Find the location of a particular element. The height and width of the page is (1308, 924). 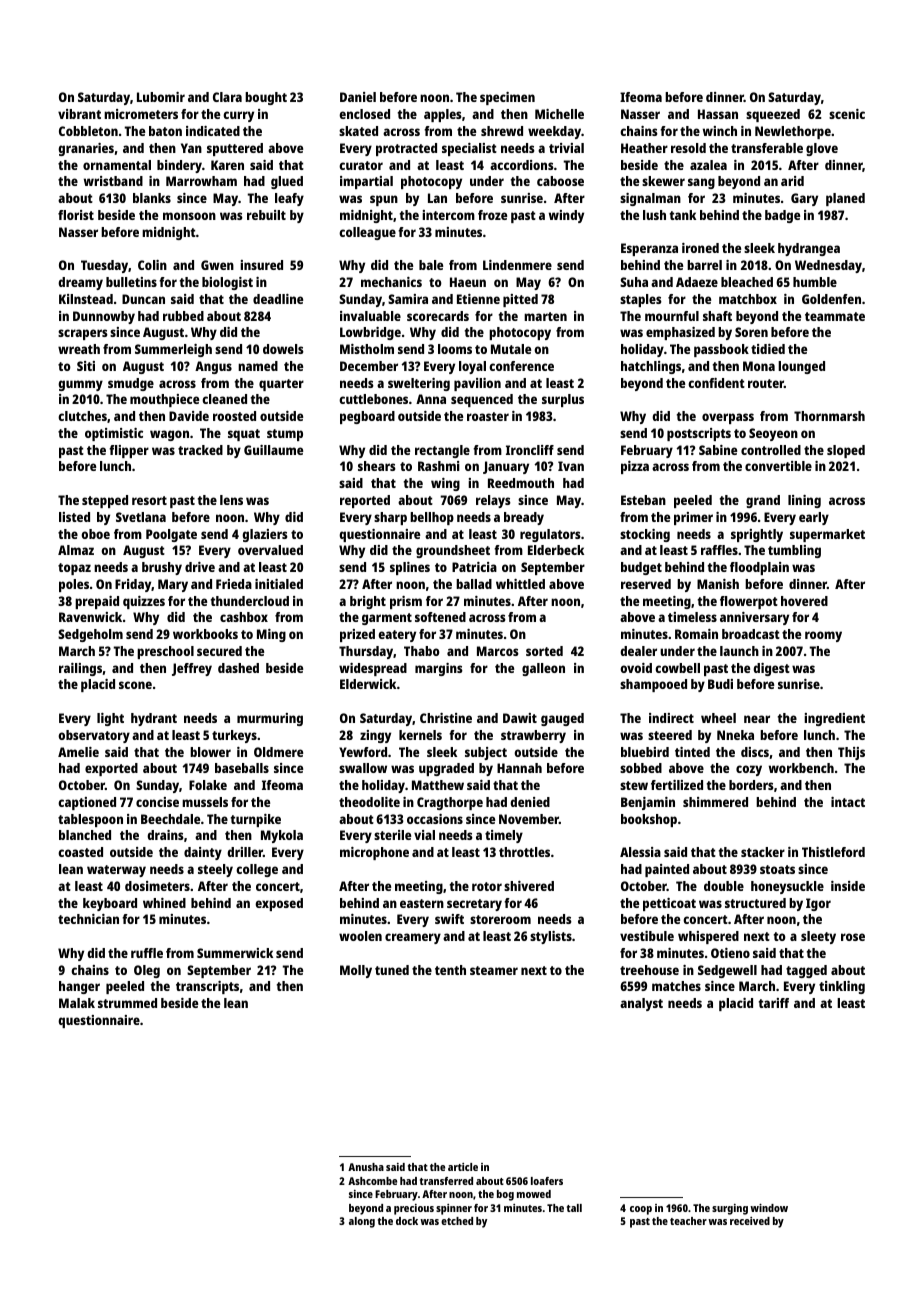

along is located at coordinates (362, 1222).
